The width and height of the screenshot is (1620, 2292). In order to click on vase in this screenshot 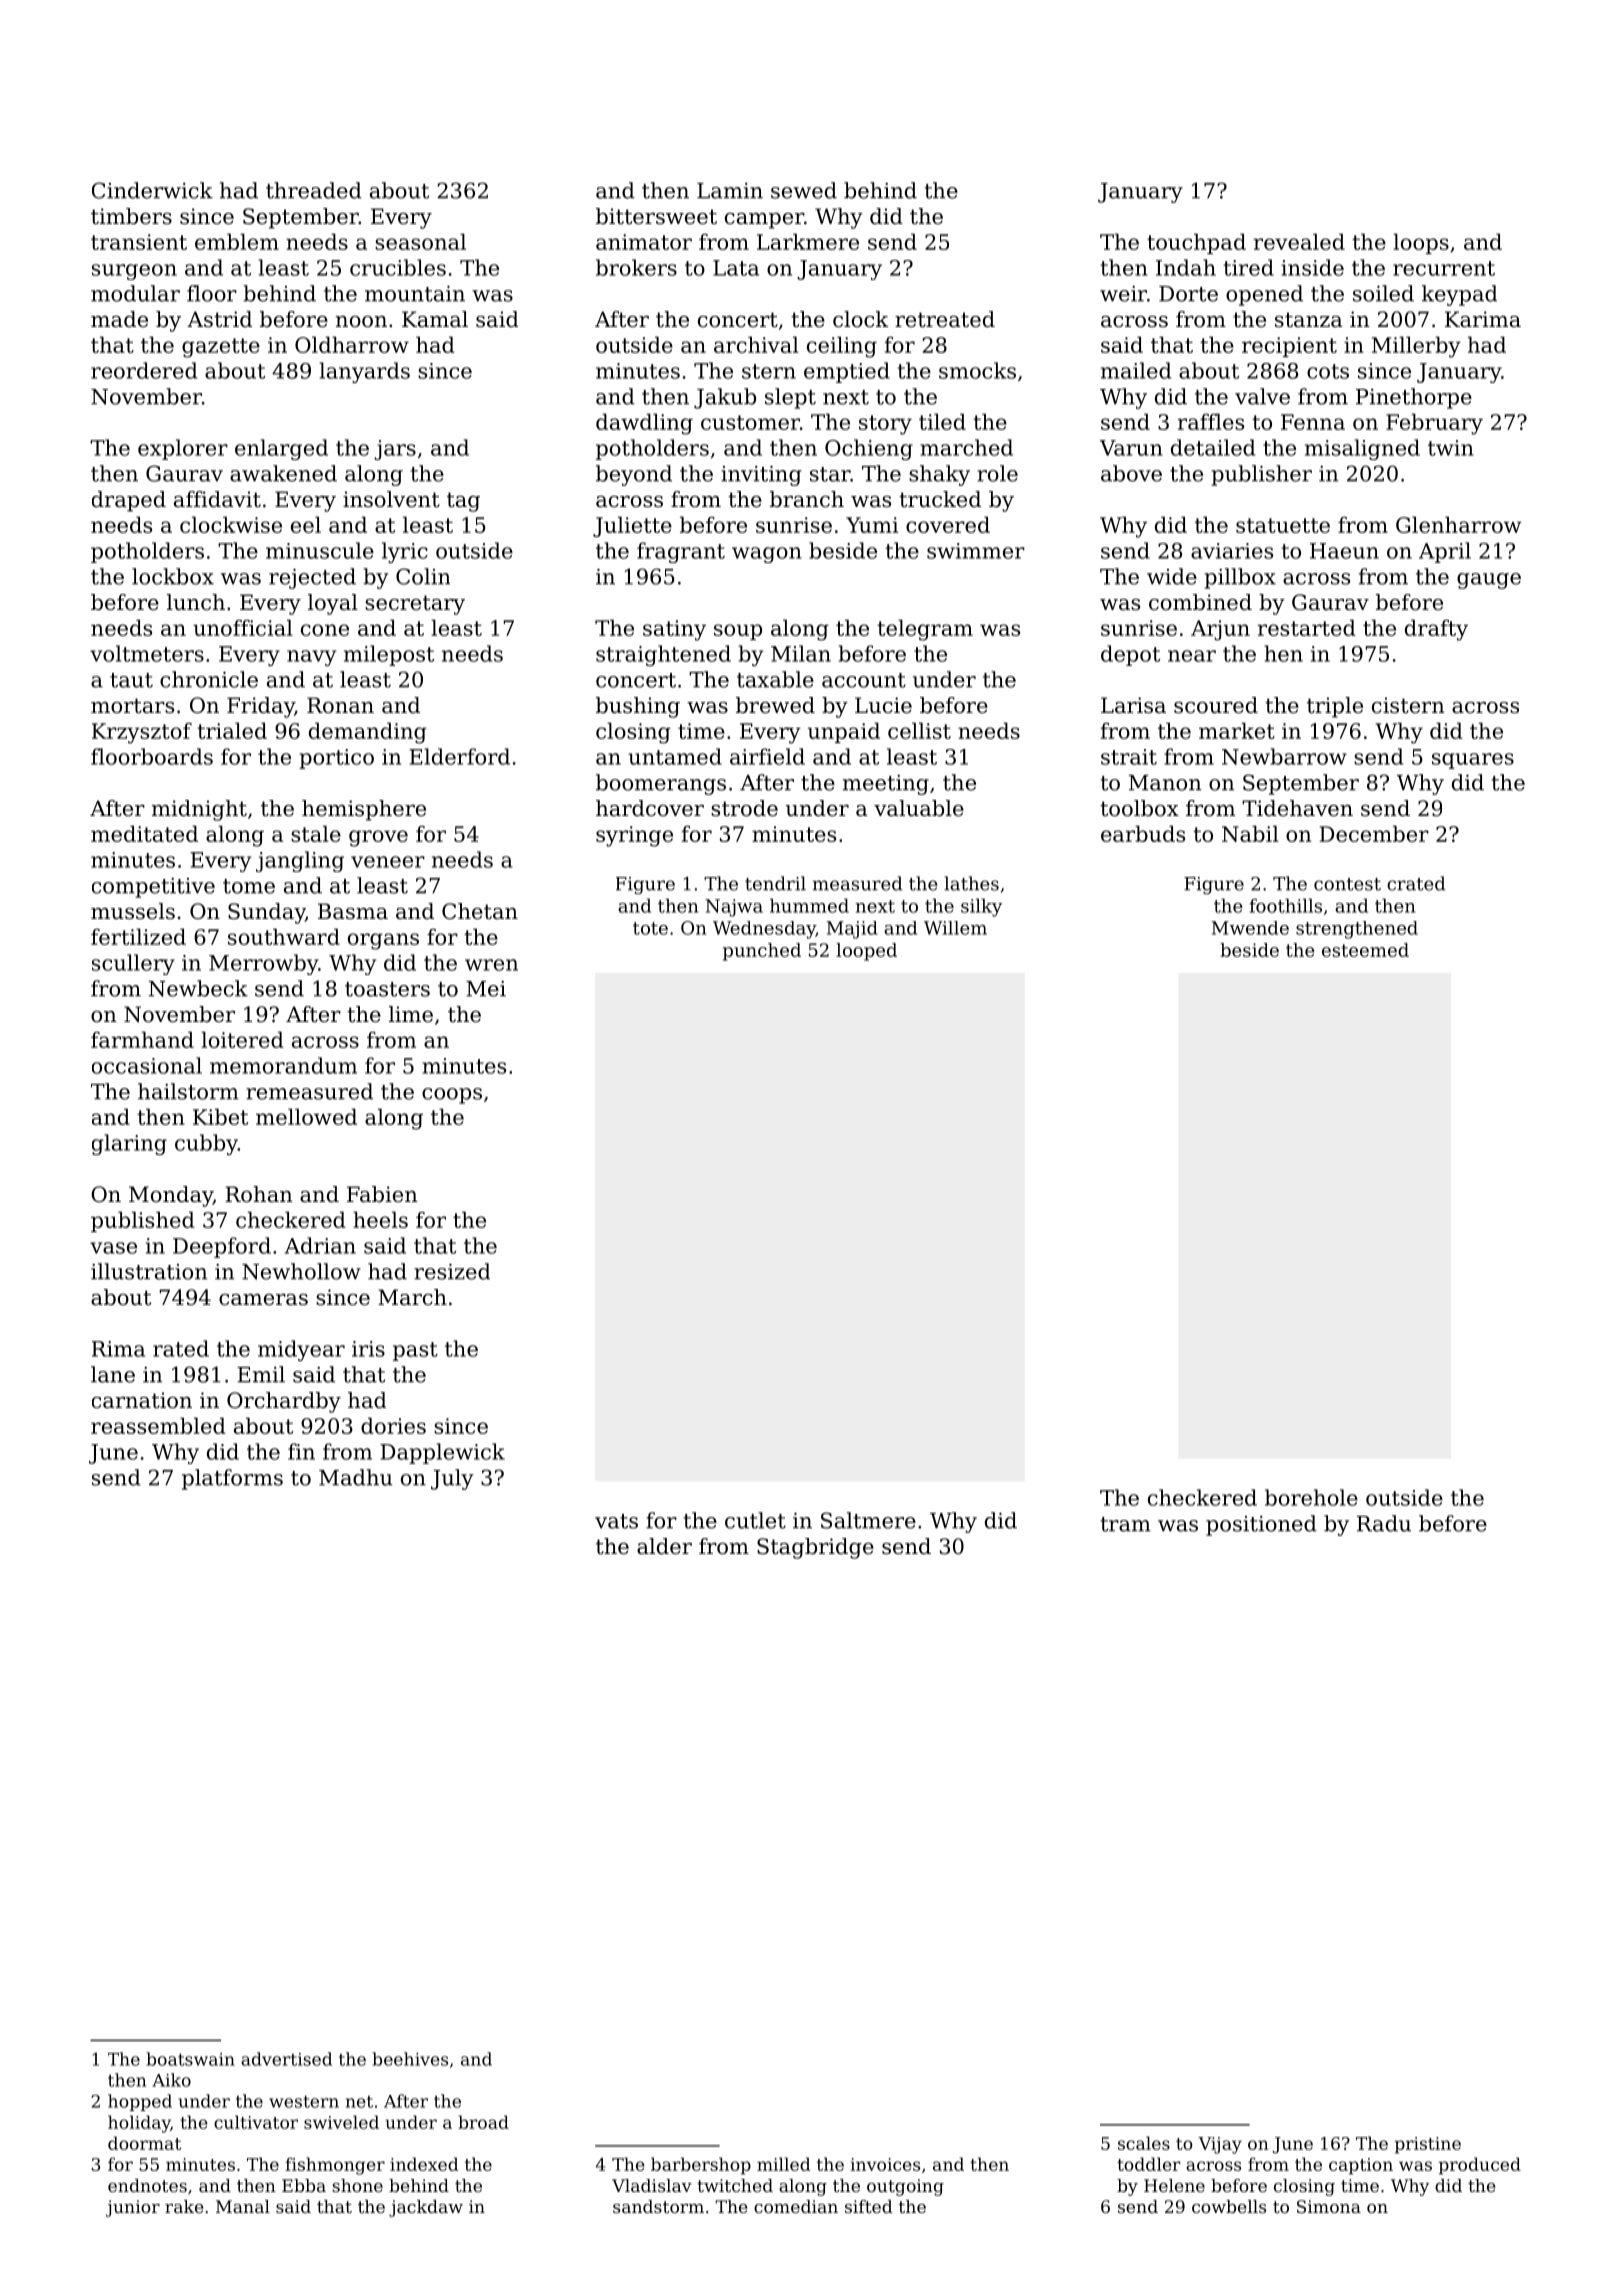, I will do `click(113, 1248)`.
